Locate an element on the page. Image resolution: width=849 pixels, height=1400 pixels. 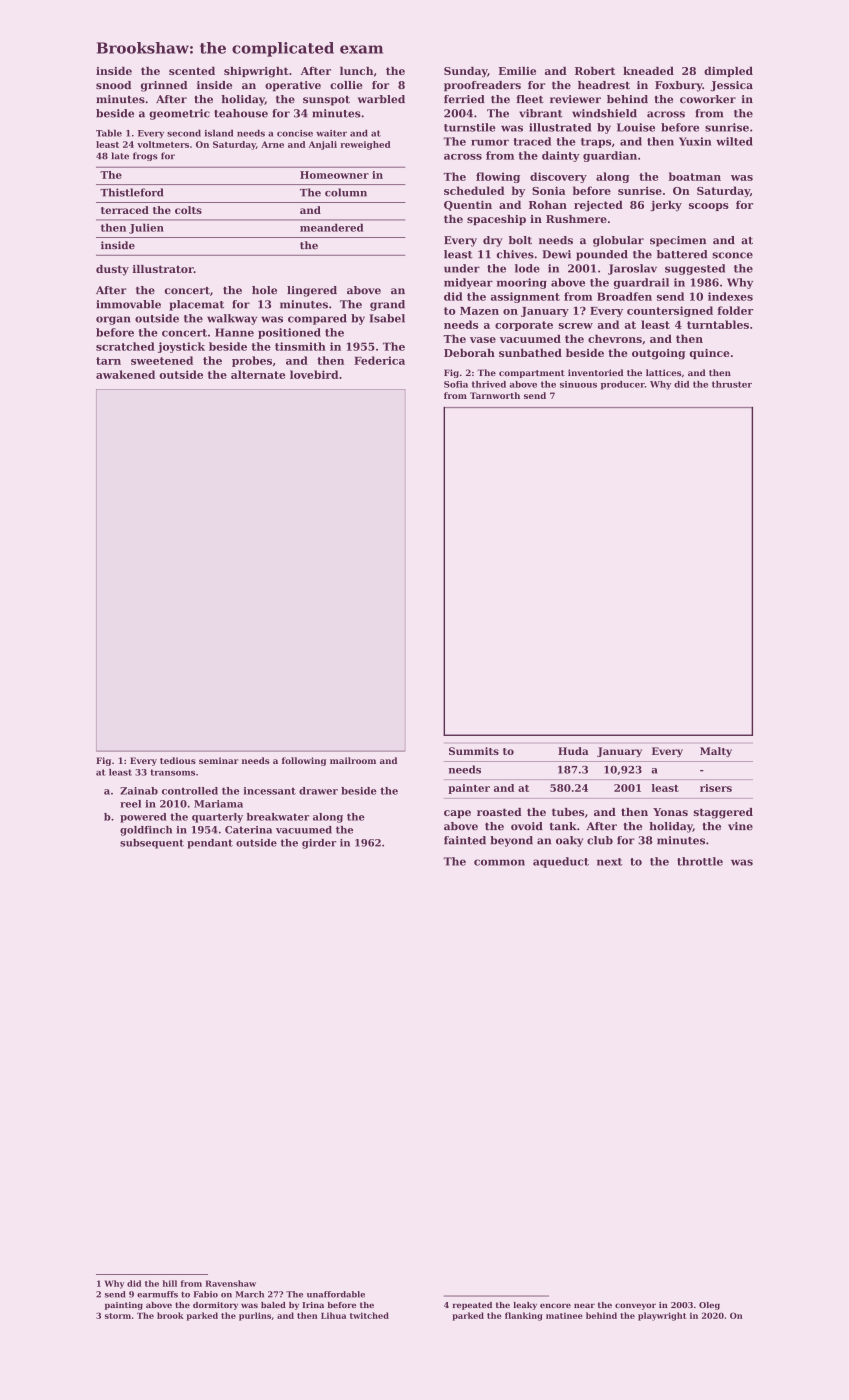
scented is located at coordinates (192, 71).
